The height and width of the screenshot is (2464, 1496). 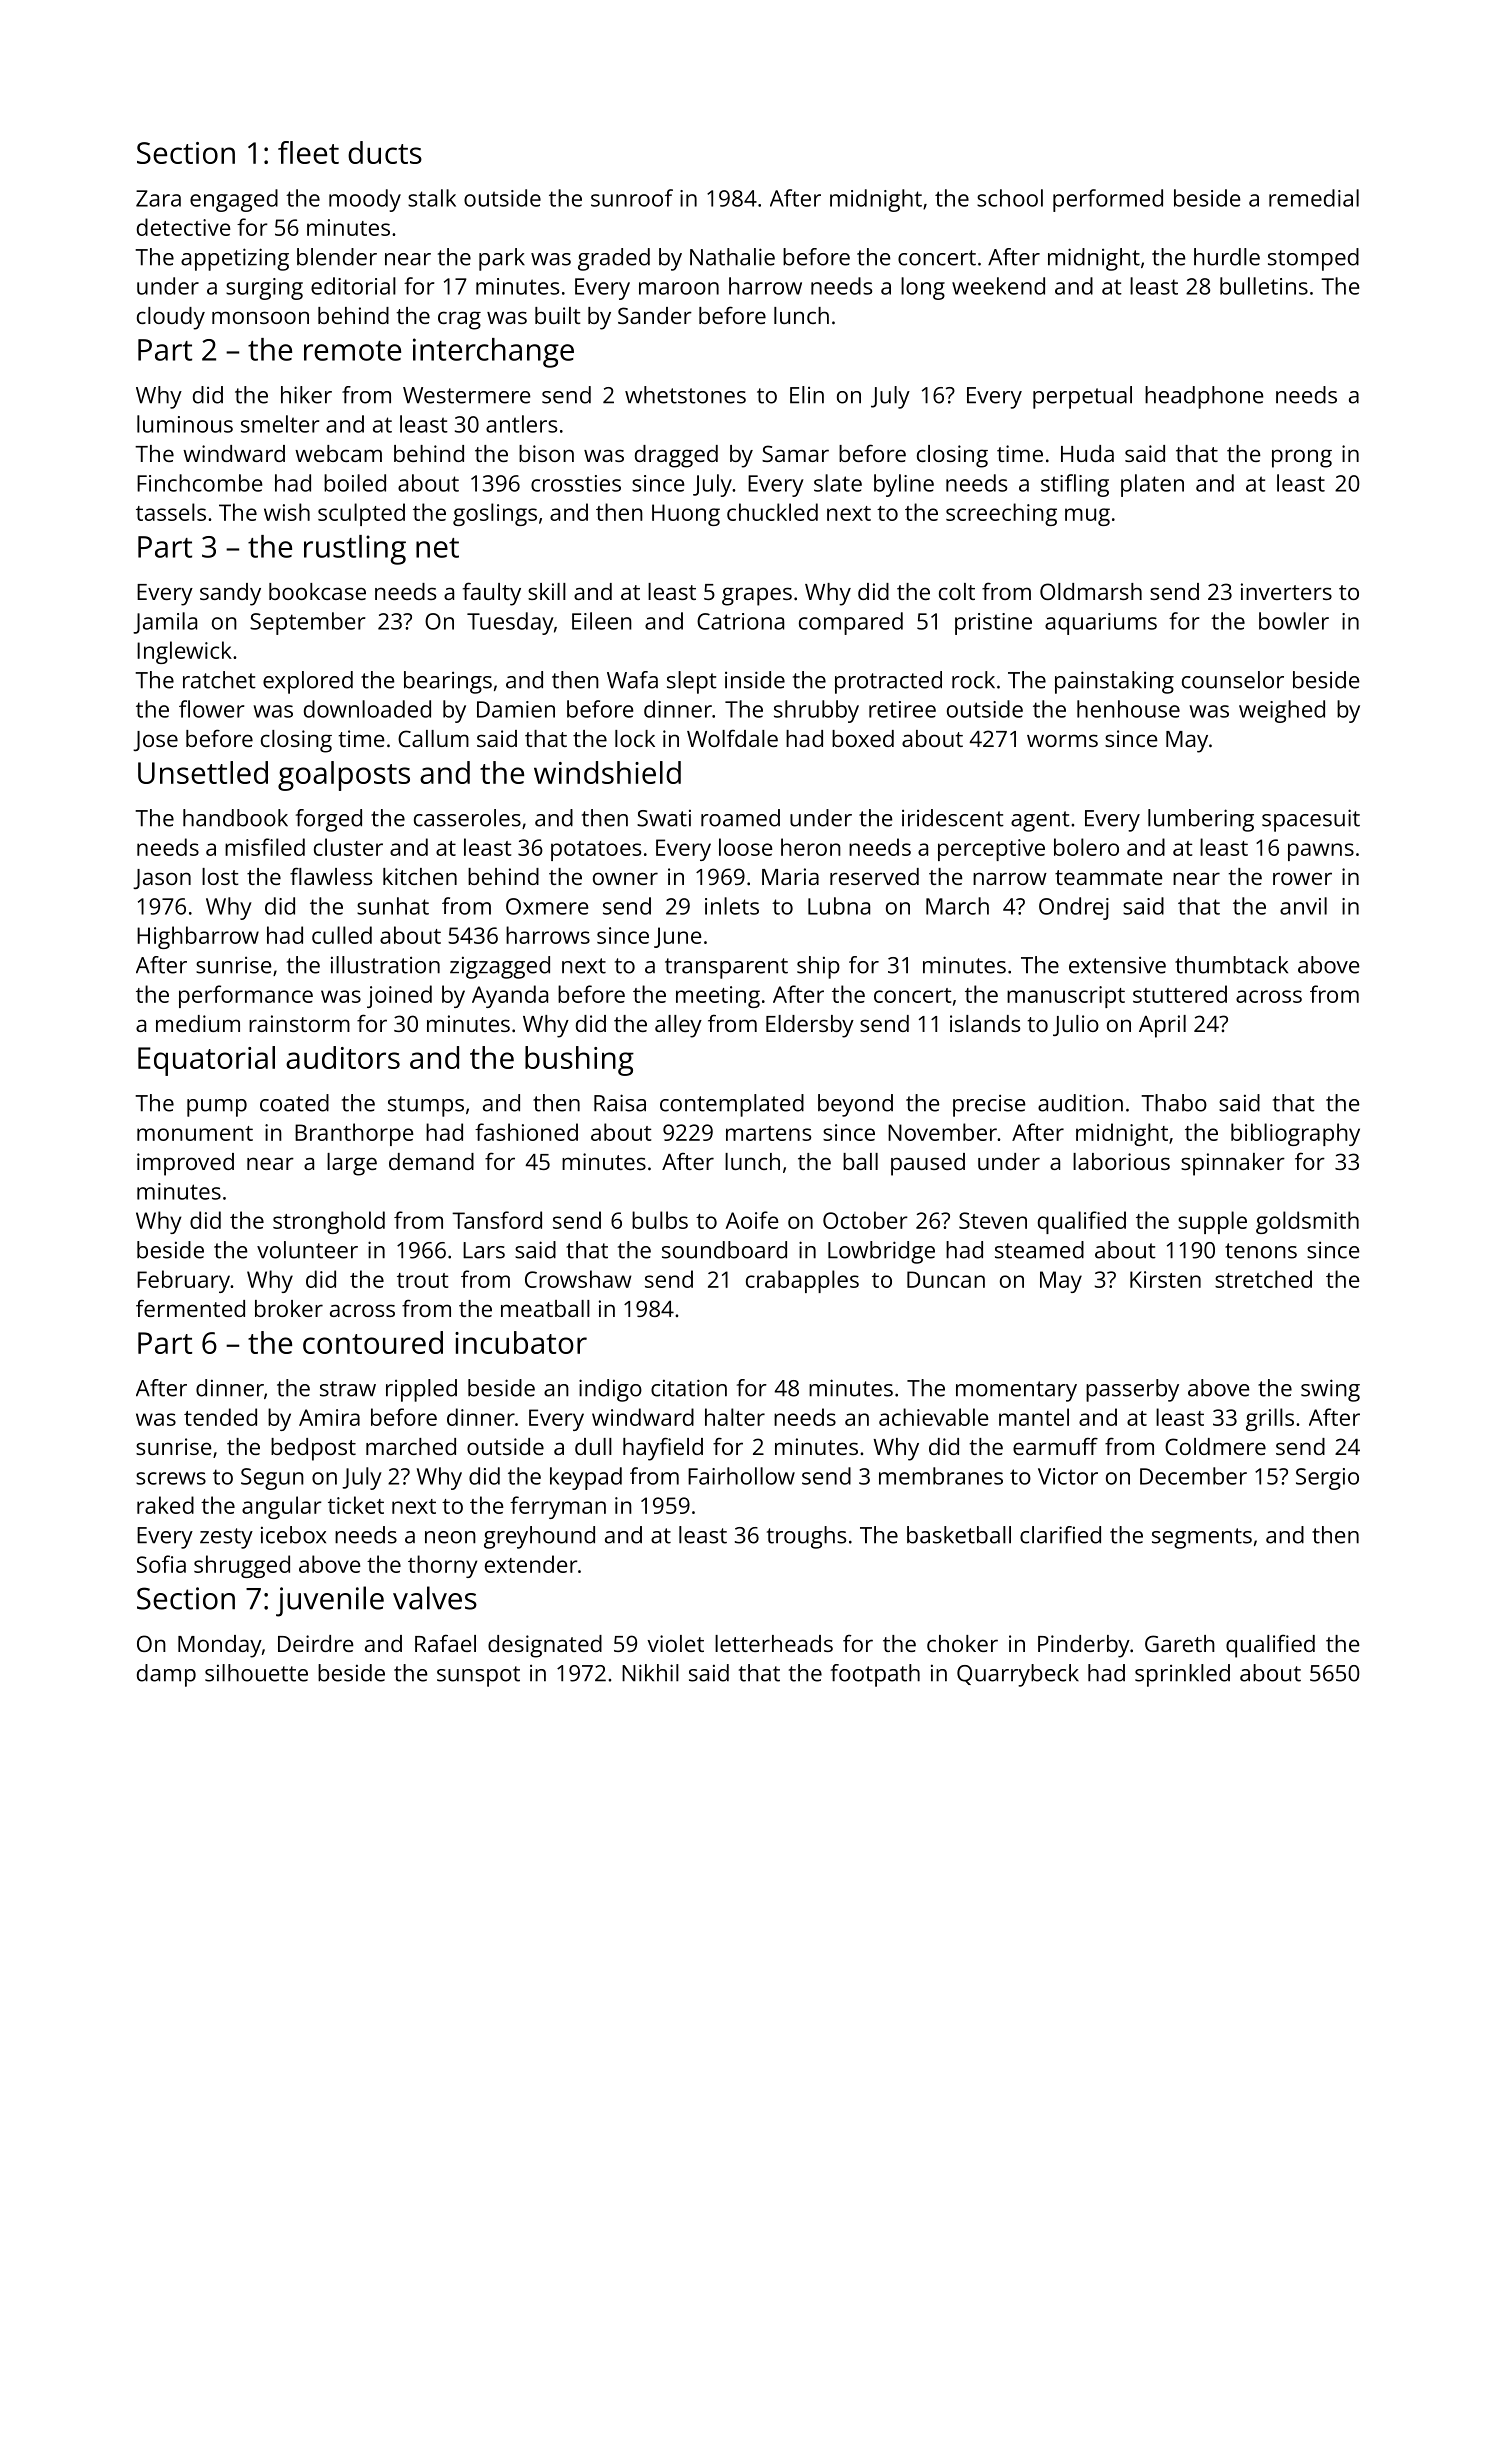 What do you see at coordinates (650, 1673) in the screenshot?
I see `Nikhil` at bounding box center [650, 1673].
